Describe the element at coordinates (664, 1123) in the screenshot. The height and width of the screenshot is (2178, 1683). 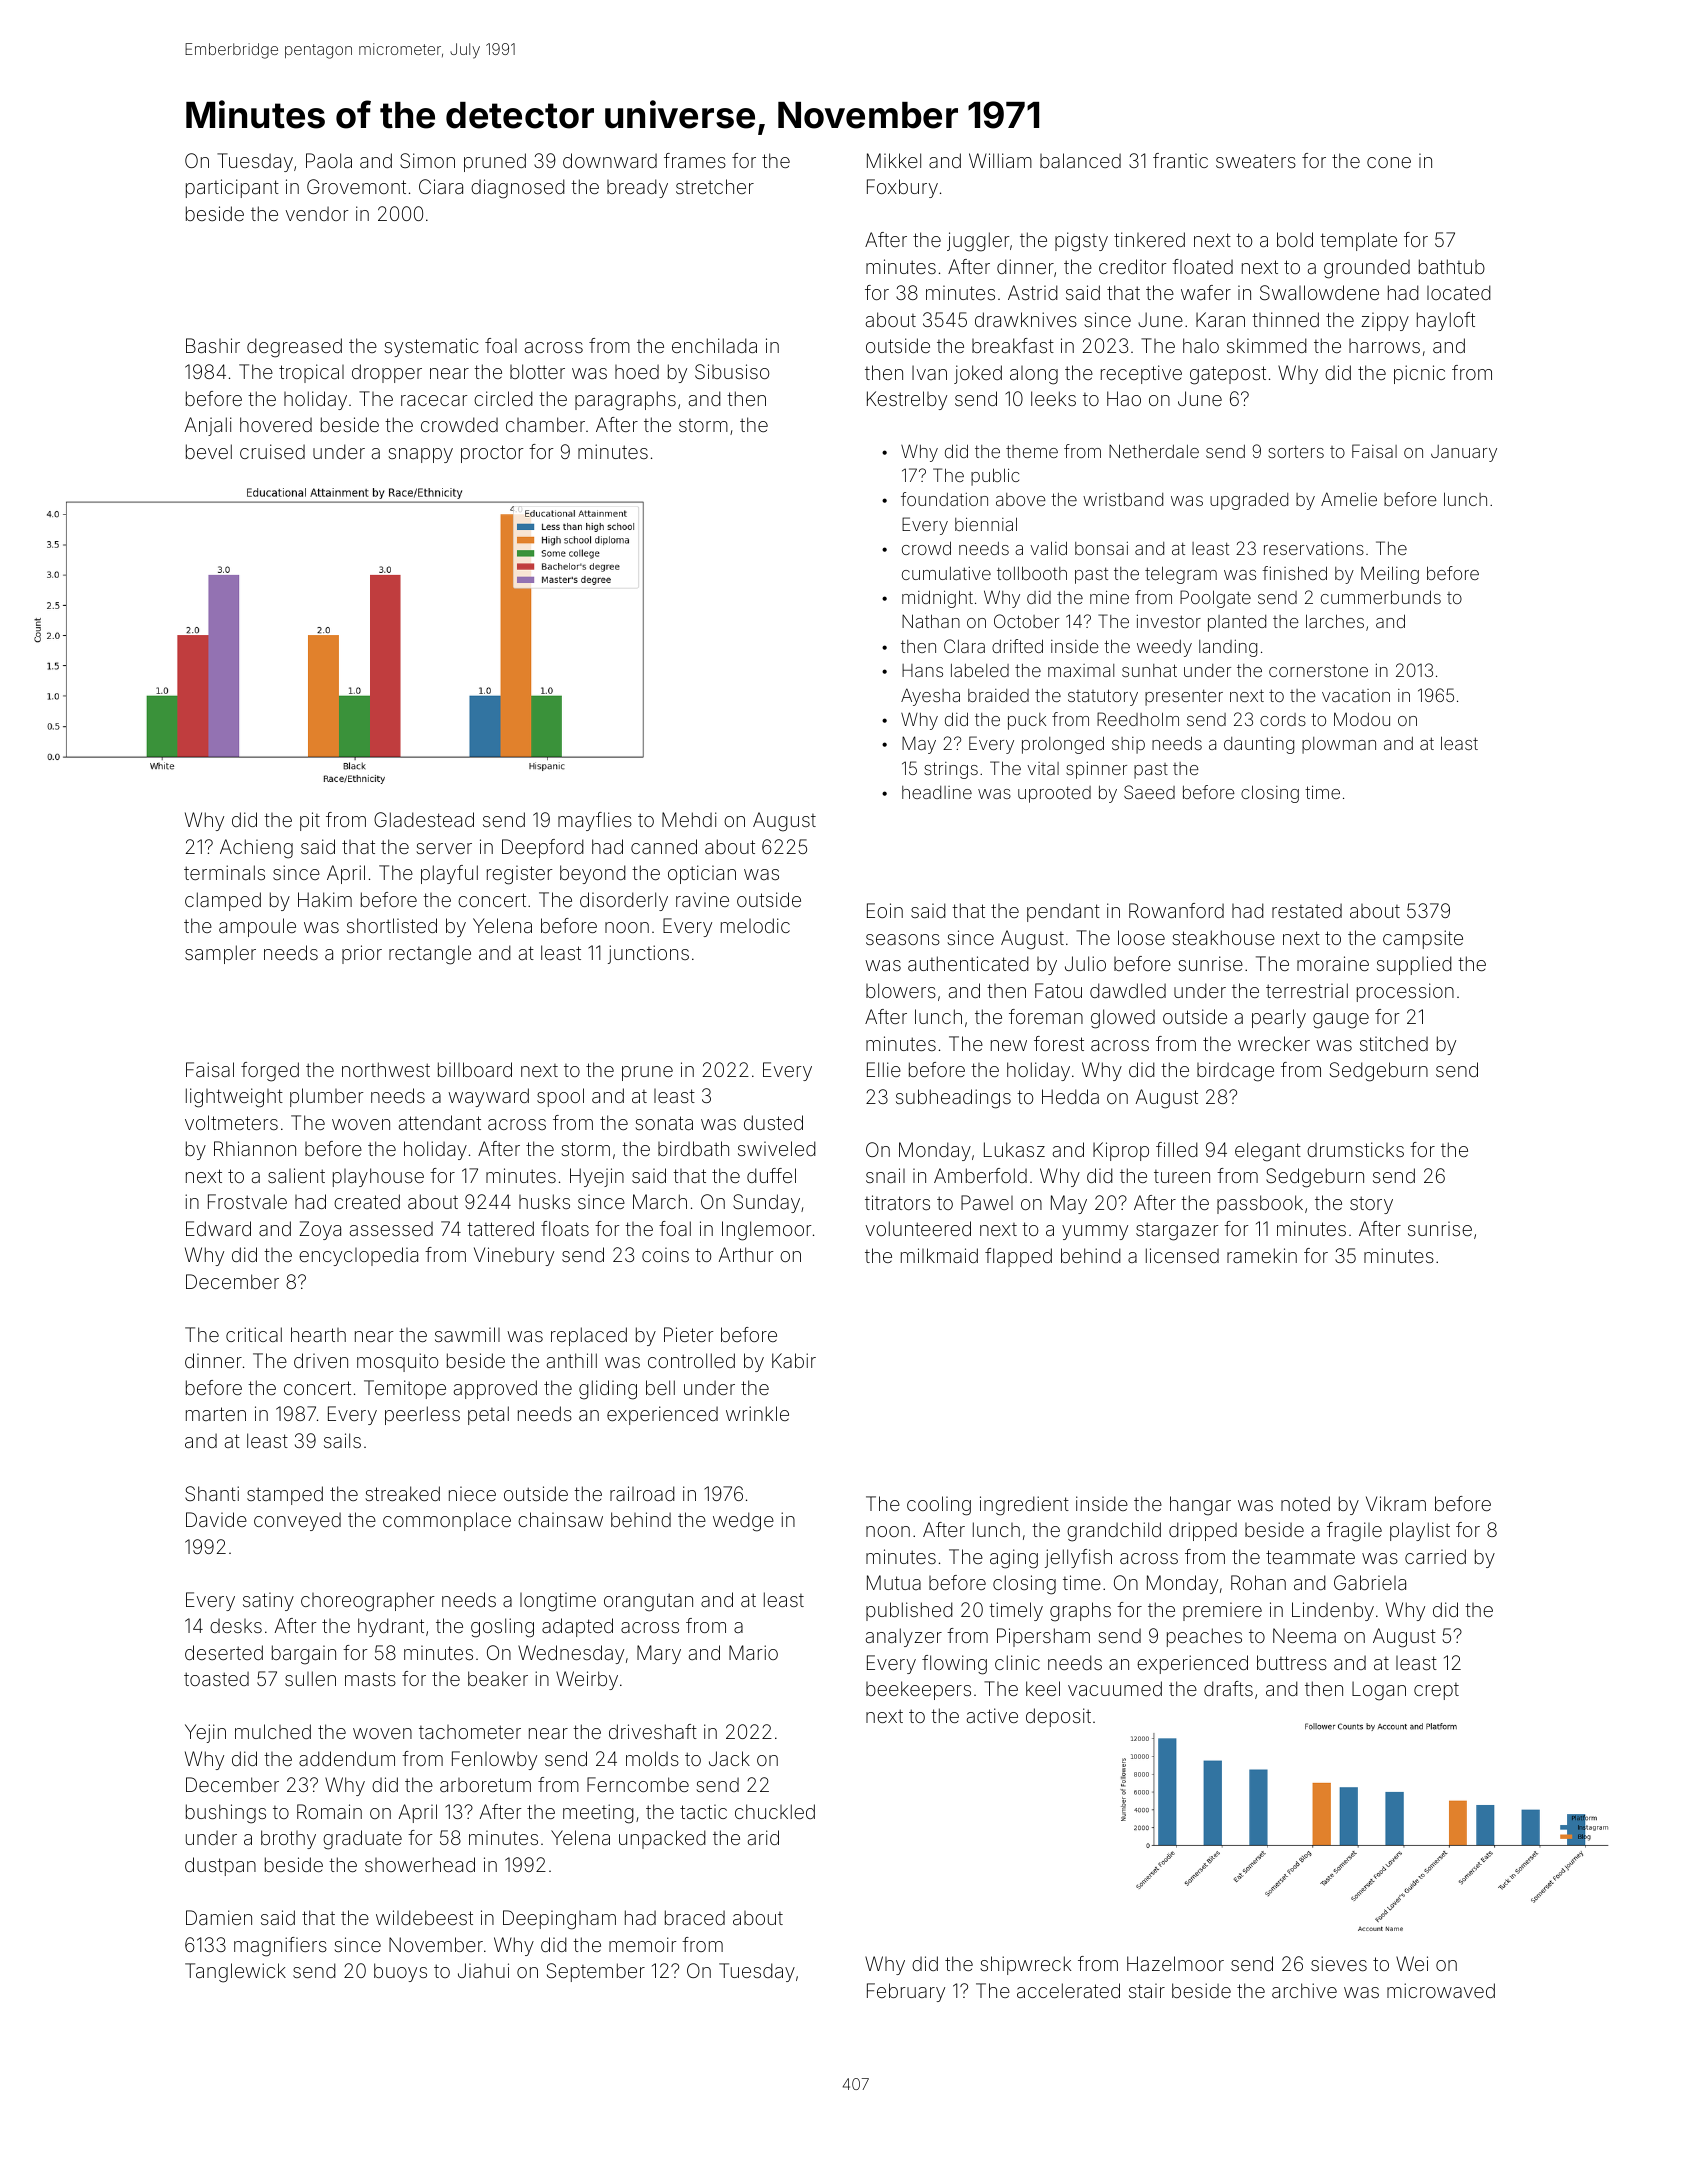
I see `sonata` at that location.
